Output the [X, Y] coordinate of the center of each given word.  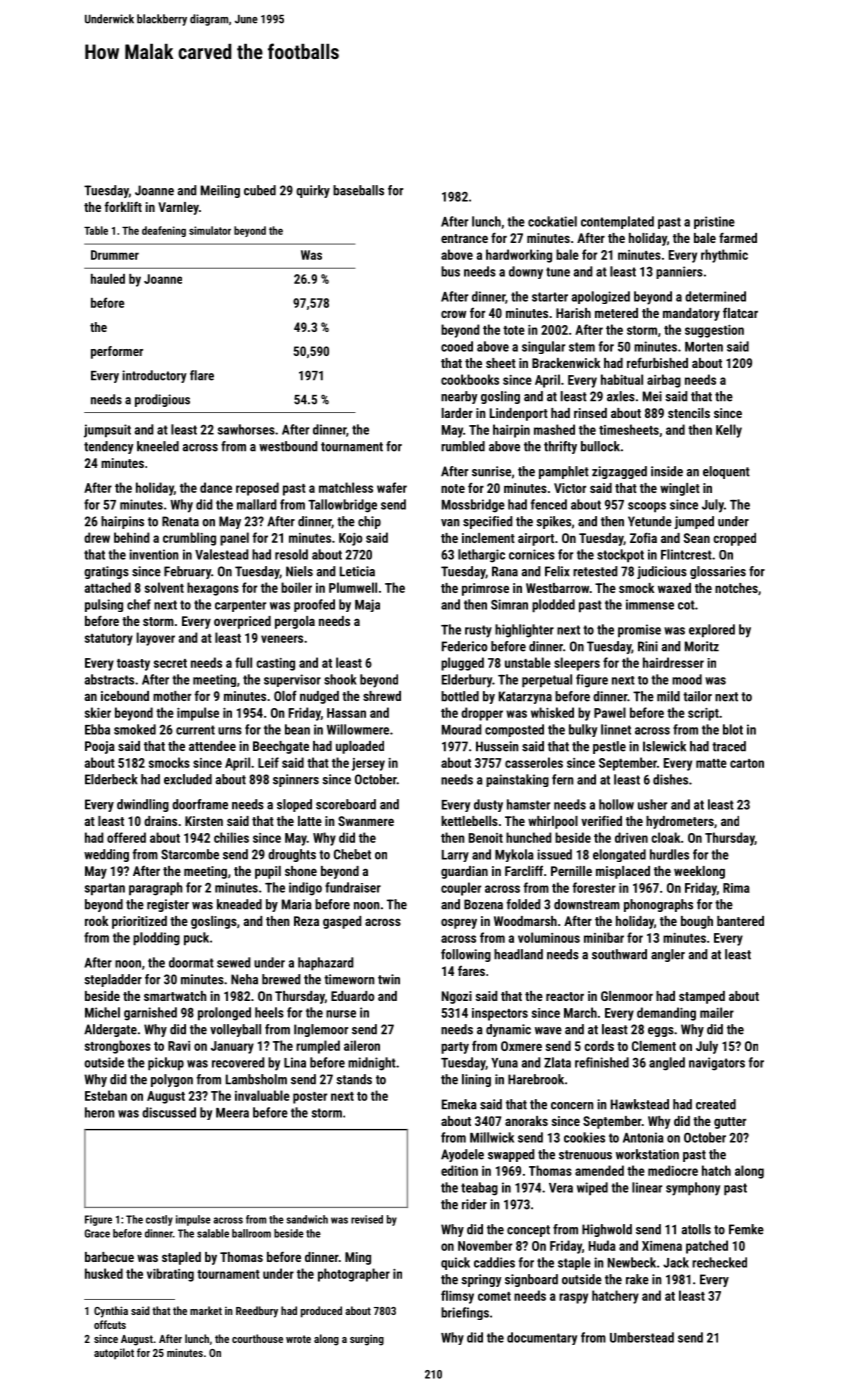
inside [667, 471]
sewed [234, 962]
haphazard [326, 964]
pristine [714, 222]
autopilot [114, 1354]
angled [667, 1064]
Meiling [220, 191]
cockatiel [552, 221]
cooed [457, 346]
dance [216, 487]
